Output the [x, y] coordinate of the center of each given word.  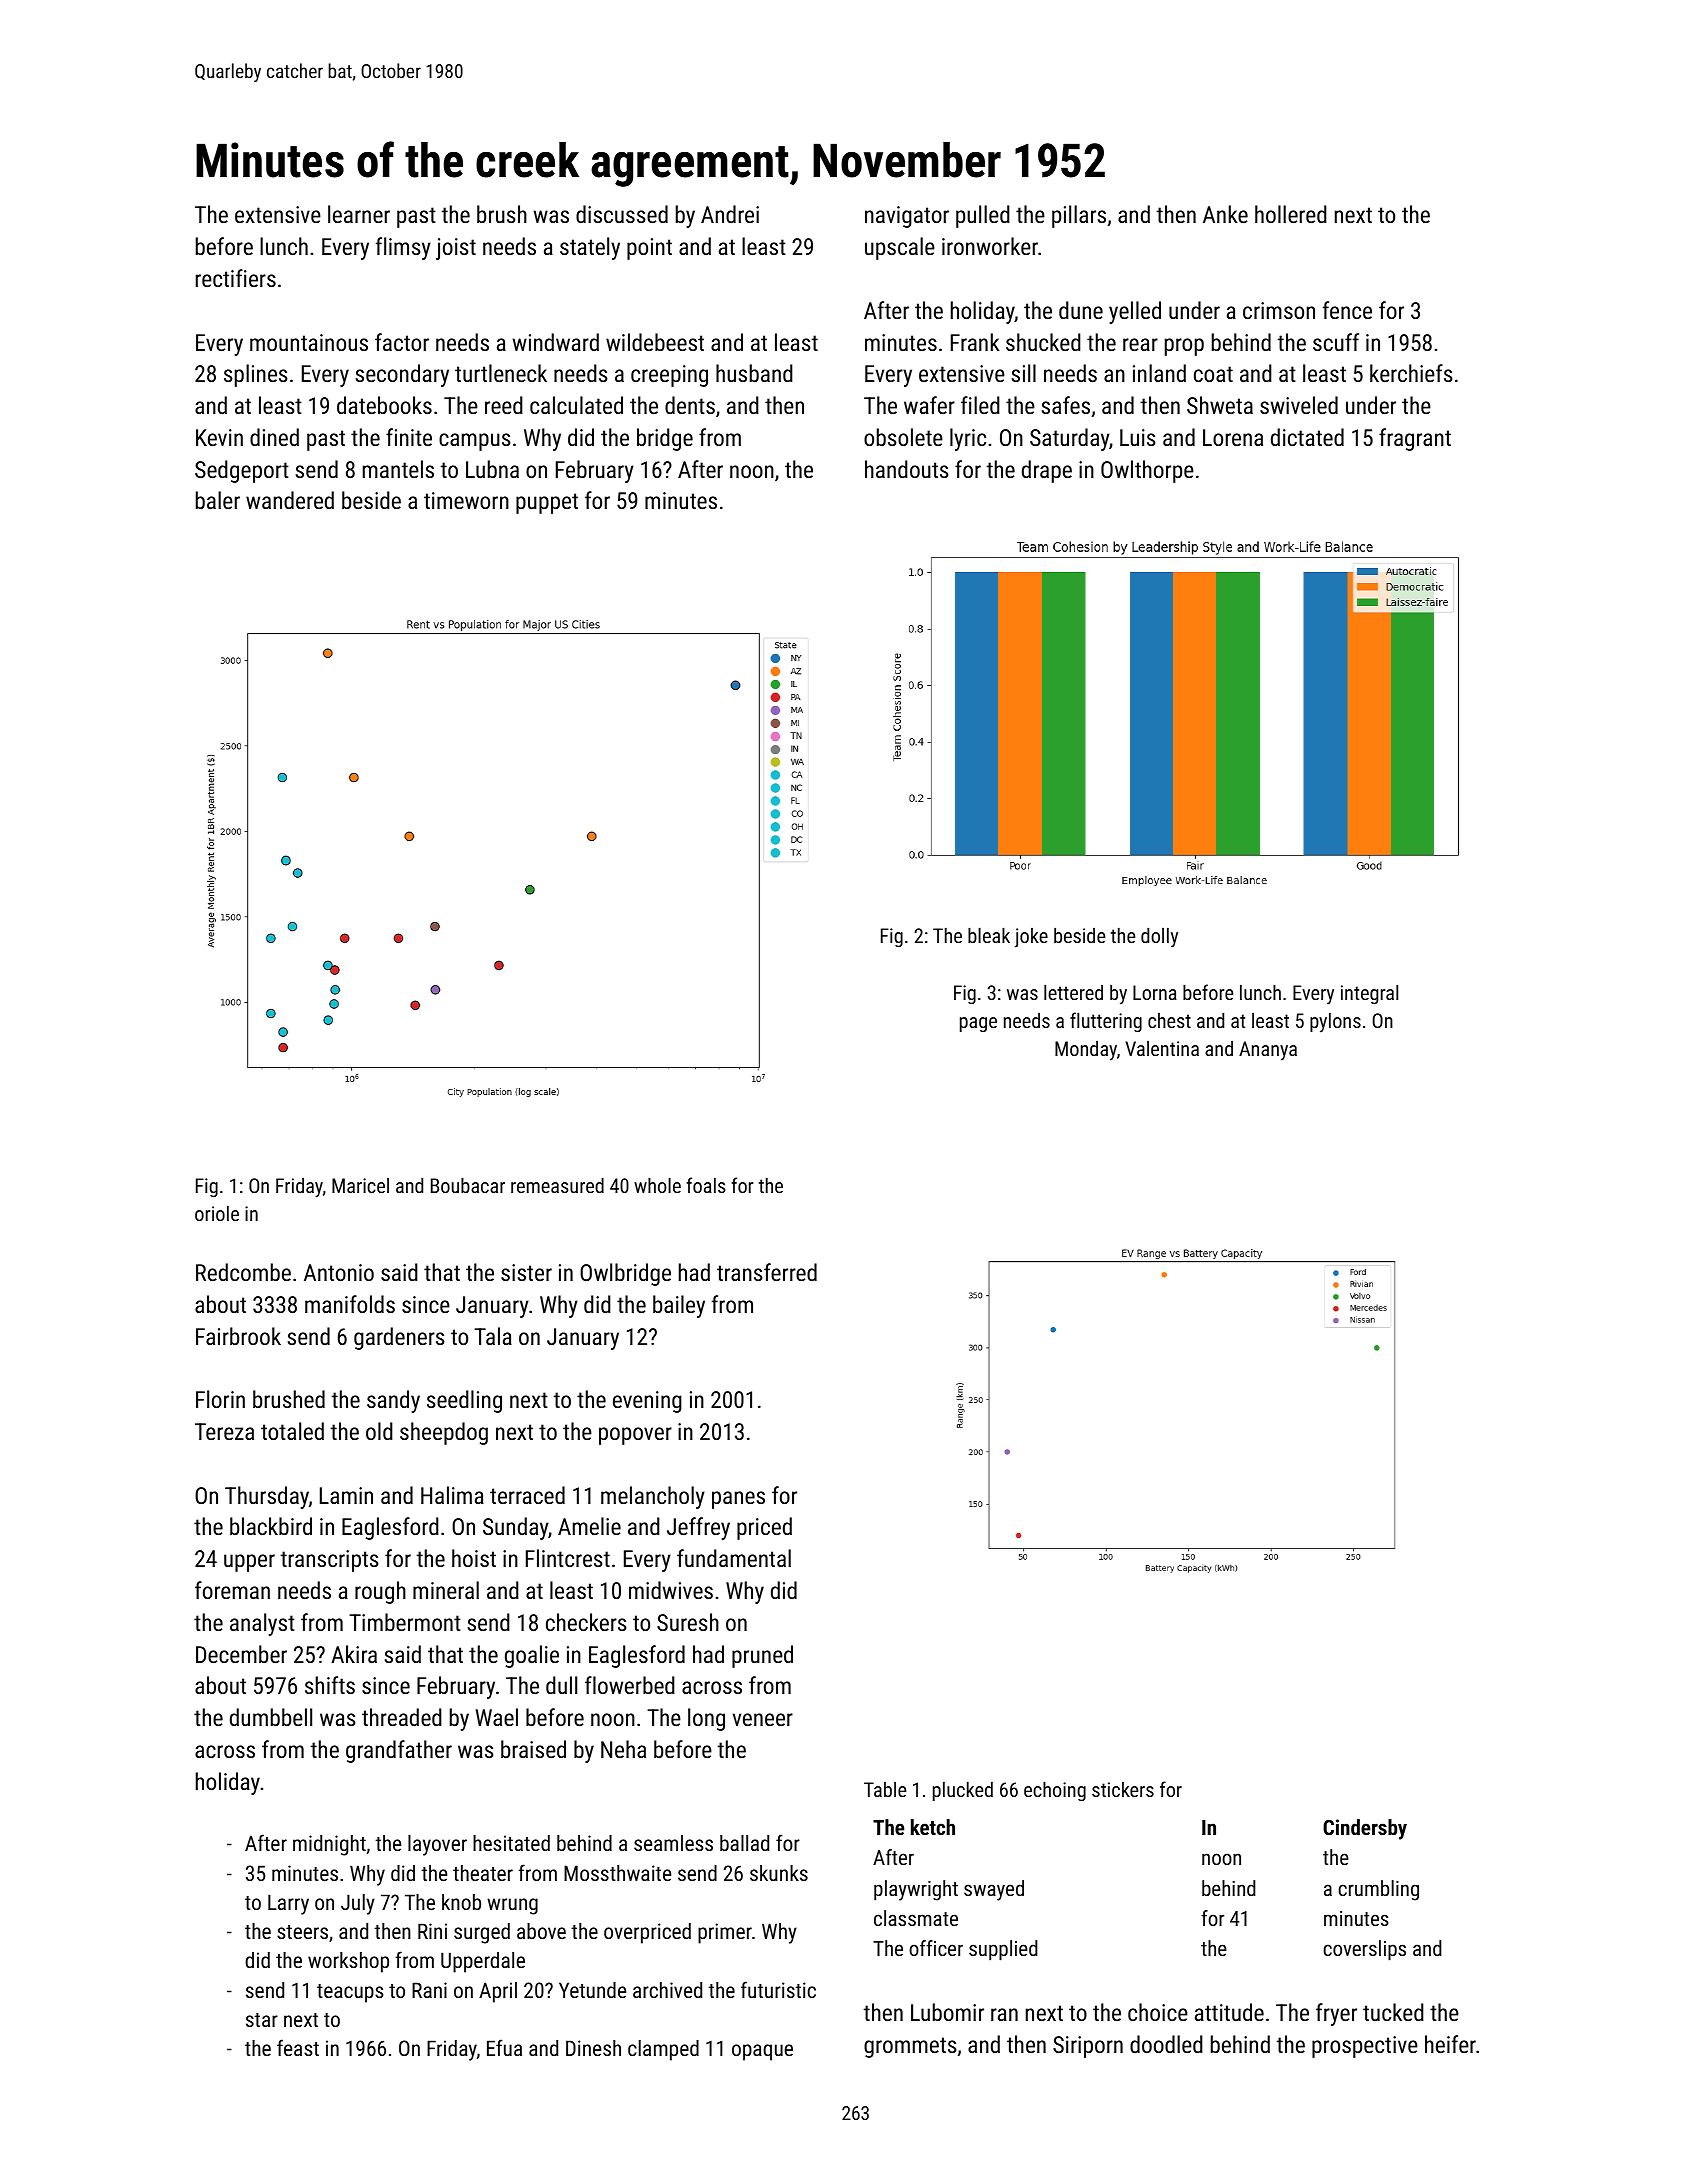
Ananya [1268, 1051]
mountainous [309, 342]
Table [885, 1789]
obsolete [903, 437]
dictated [1307, 437]
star [262, 2020]
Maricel [360, 1185]
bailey [679, 1306]
